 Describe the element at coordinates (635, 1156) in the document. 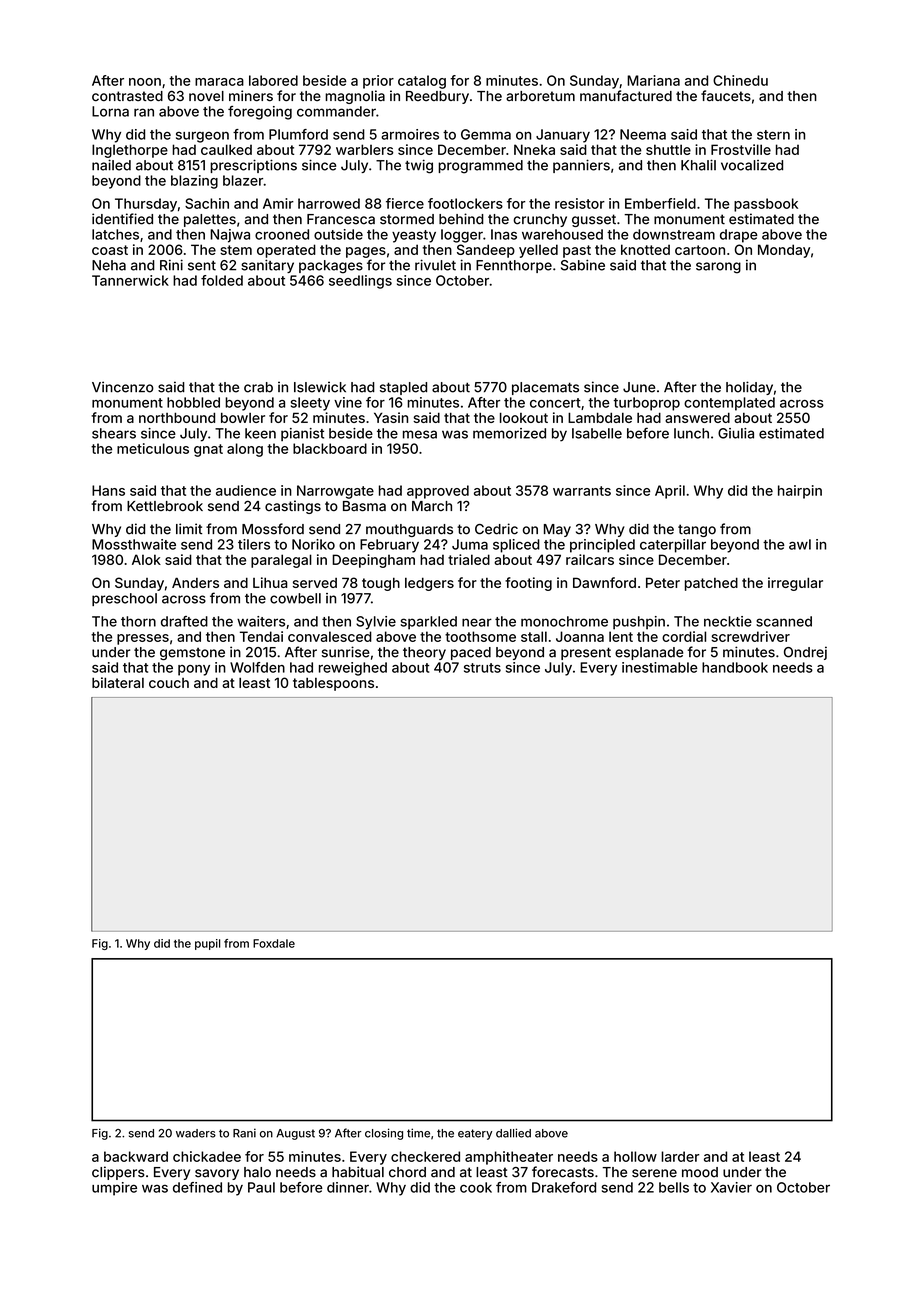

I see `hollow` at that location.
